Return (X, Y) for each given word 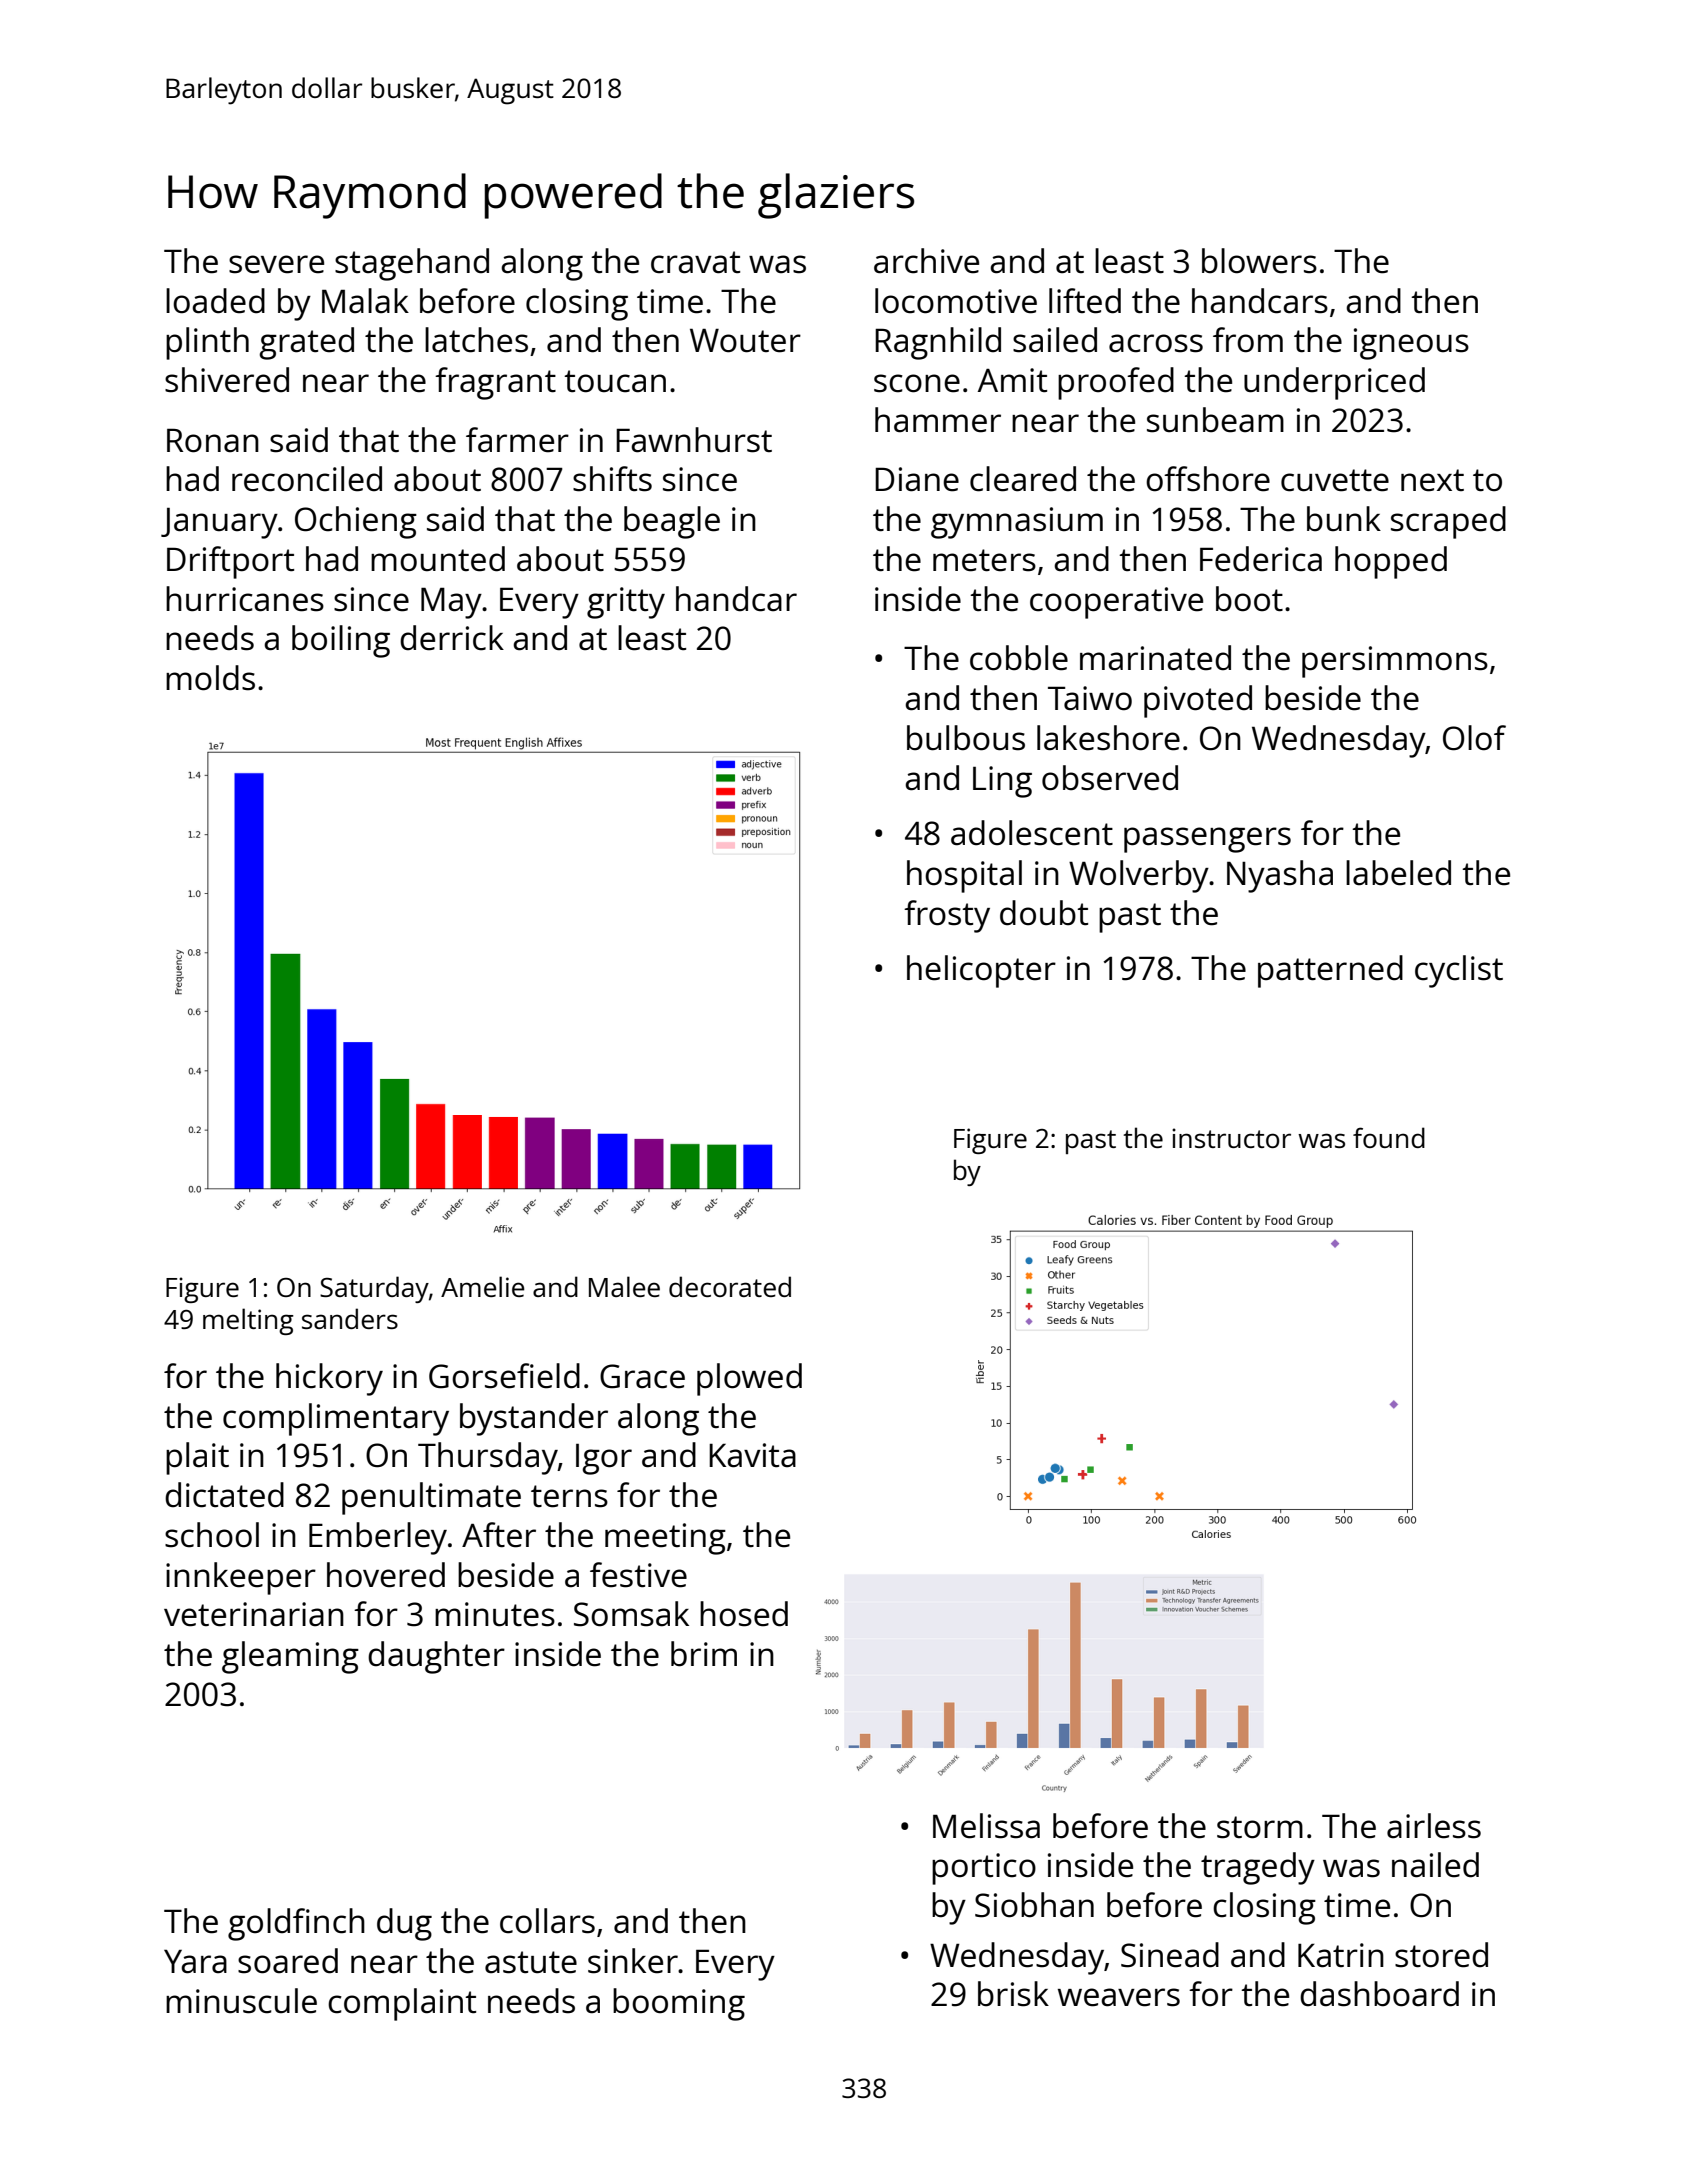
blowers (1259, 261)
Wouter (745, 341)
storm (1260, 1827)
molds (210, 678)
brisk (1013, 1994)
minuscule (241, 2001)
